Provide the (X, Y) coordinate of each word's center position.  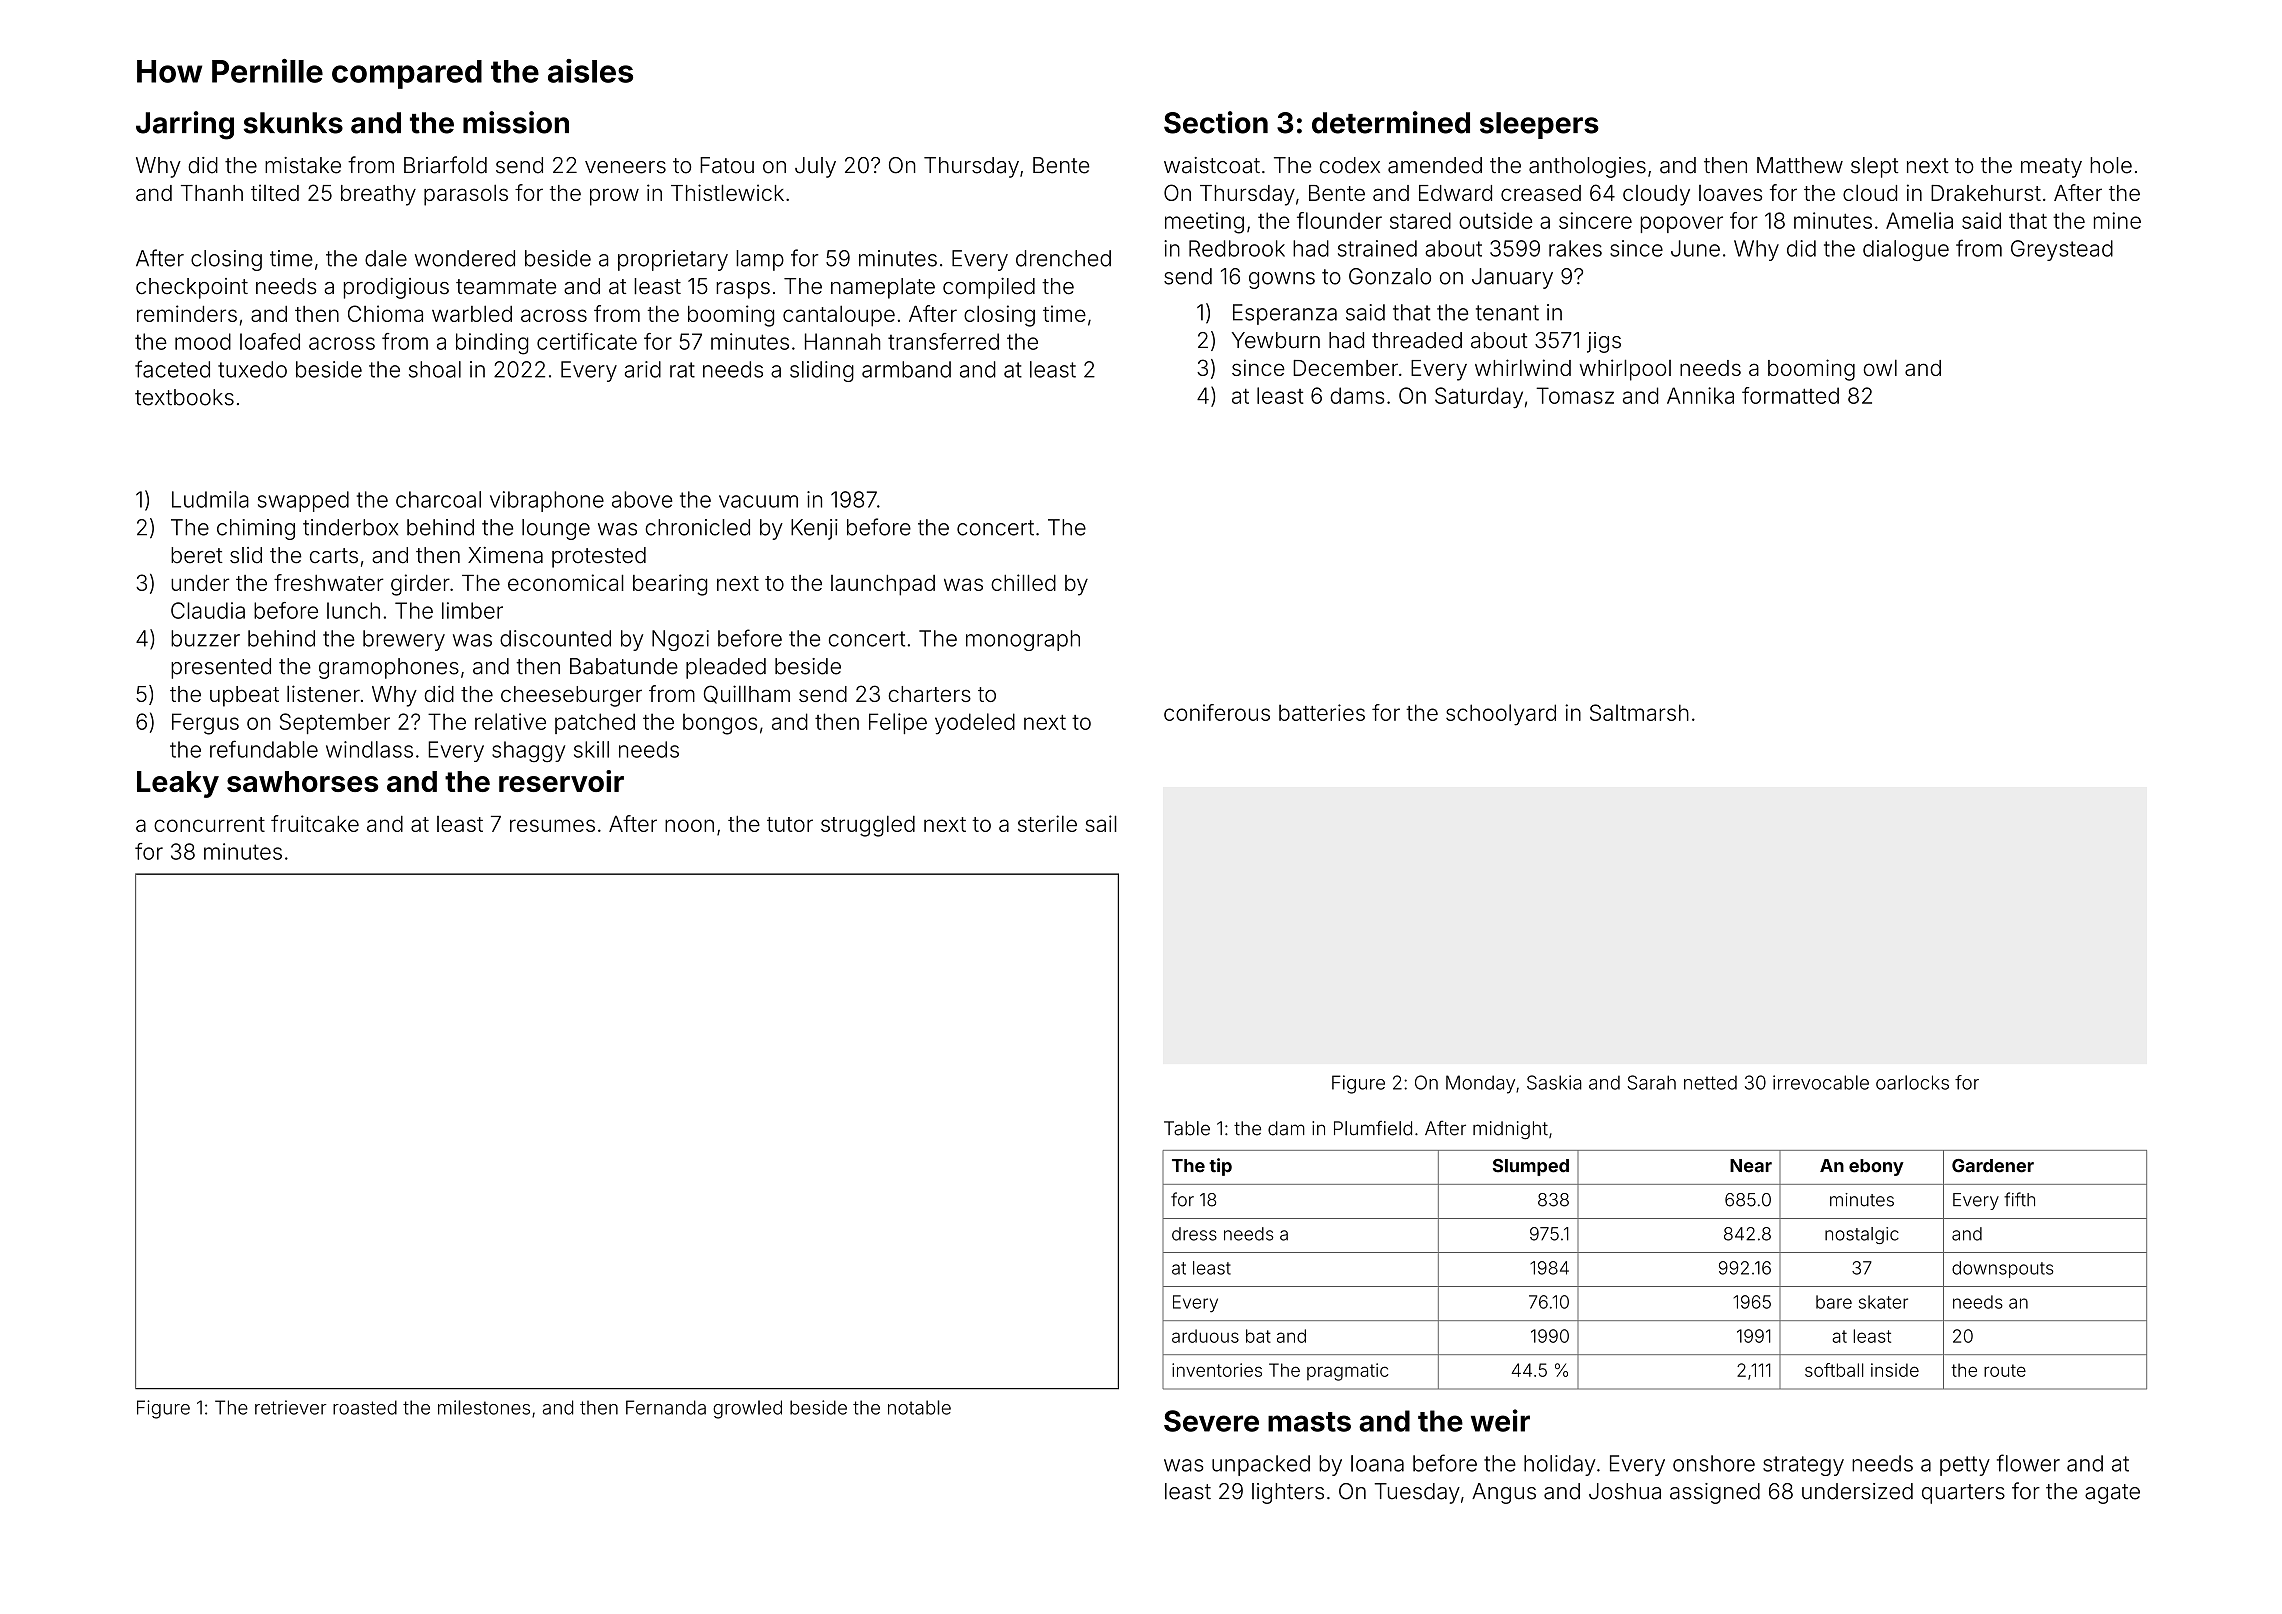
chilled (1023, 582)
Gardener (1993, 1166)
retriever (291, 1407)
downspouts (2002, 1269)
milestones (484, 1407)
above (642, 499)
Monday (1480, 1084)
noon (689, 825)
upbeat (244, 696)
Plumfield (1373, 1128)
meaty (2051, 168)
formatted (1790, 395)
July (815, 167)
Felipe (898, 723)
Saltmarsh (1639, 712)
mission (516, 122)
